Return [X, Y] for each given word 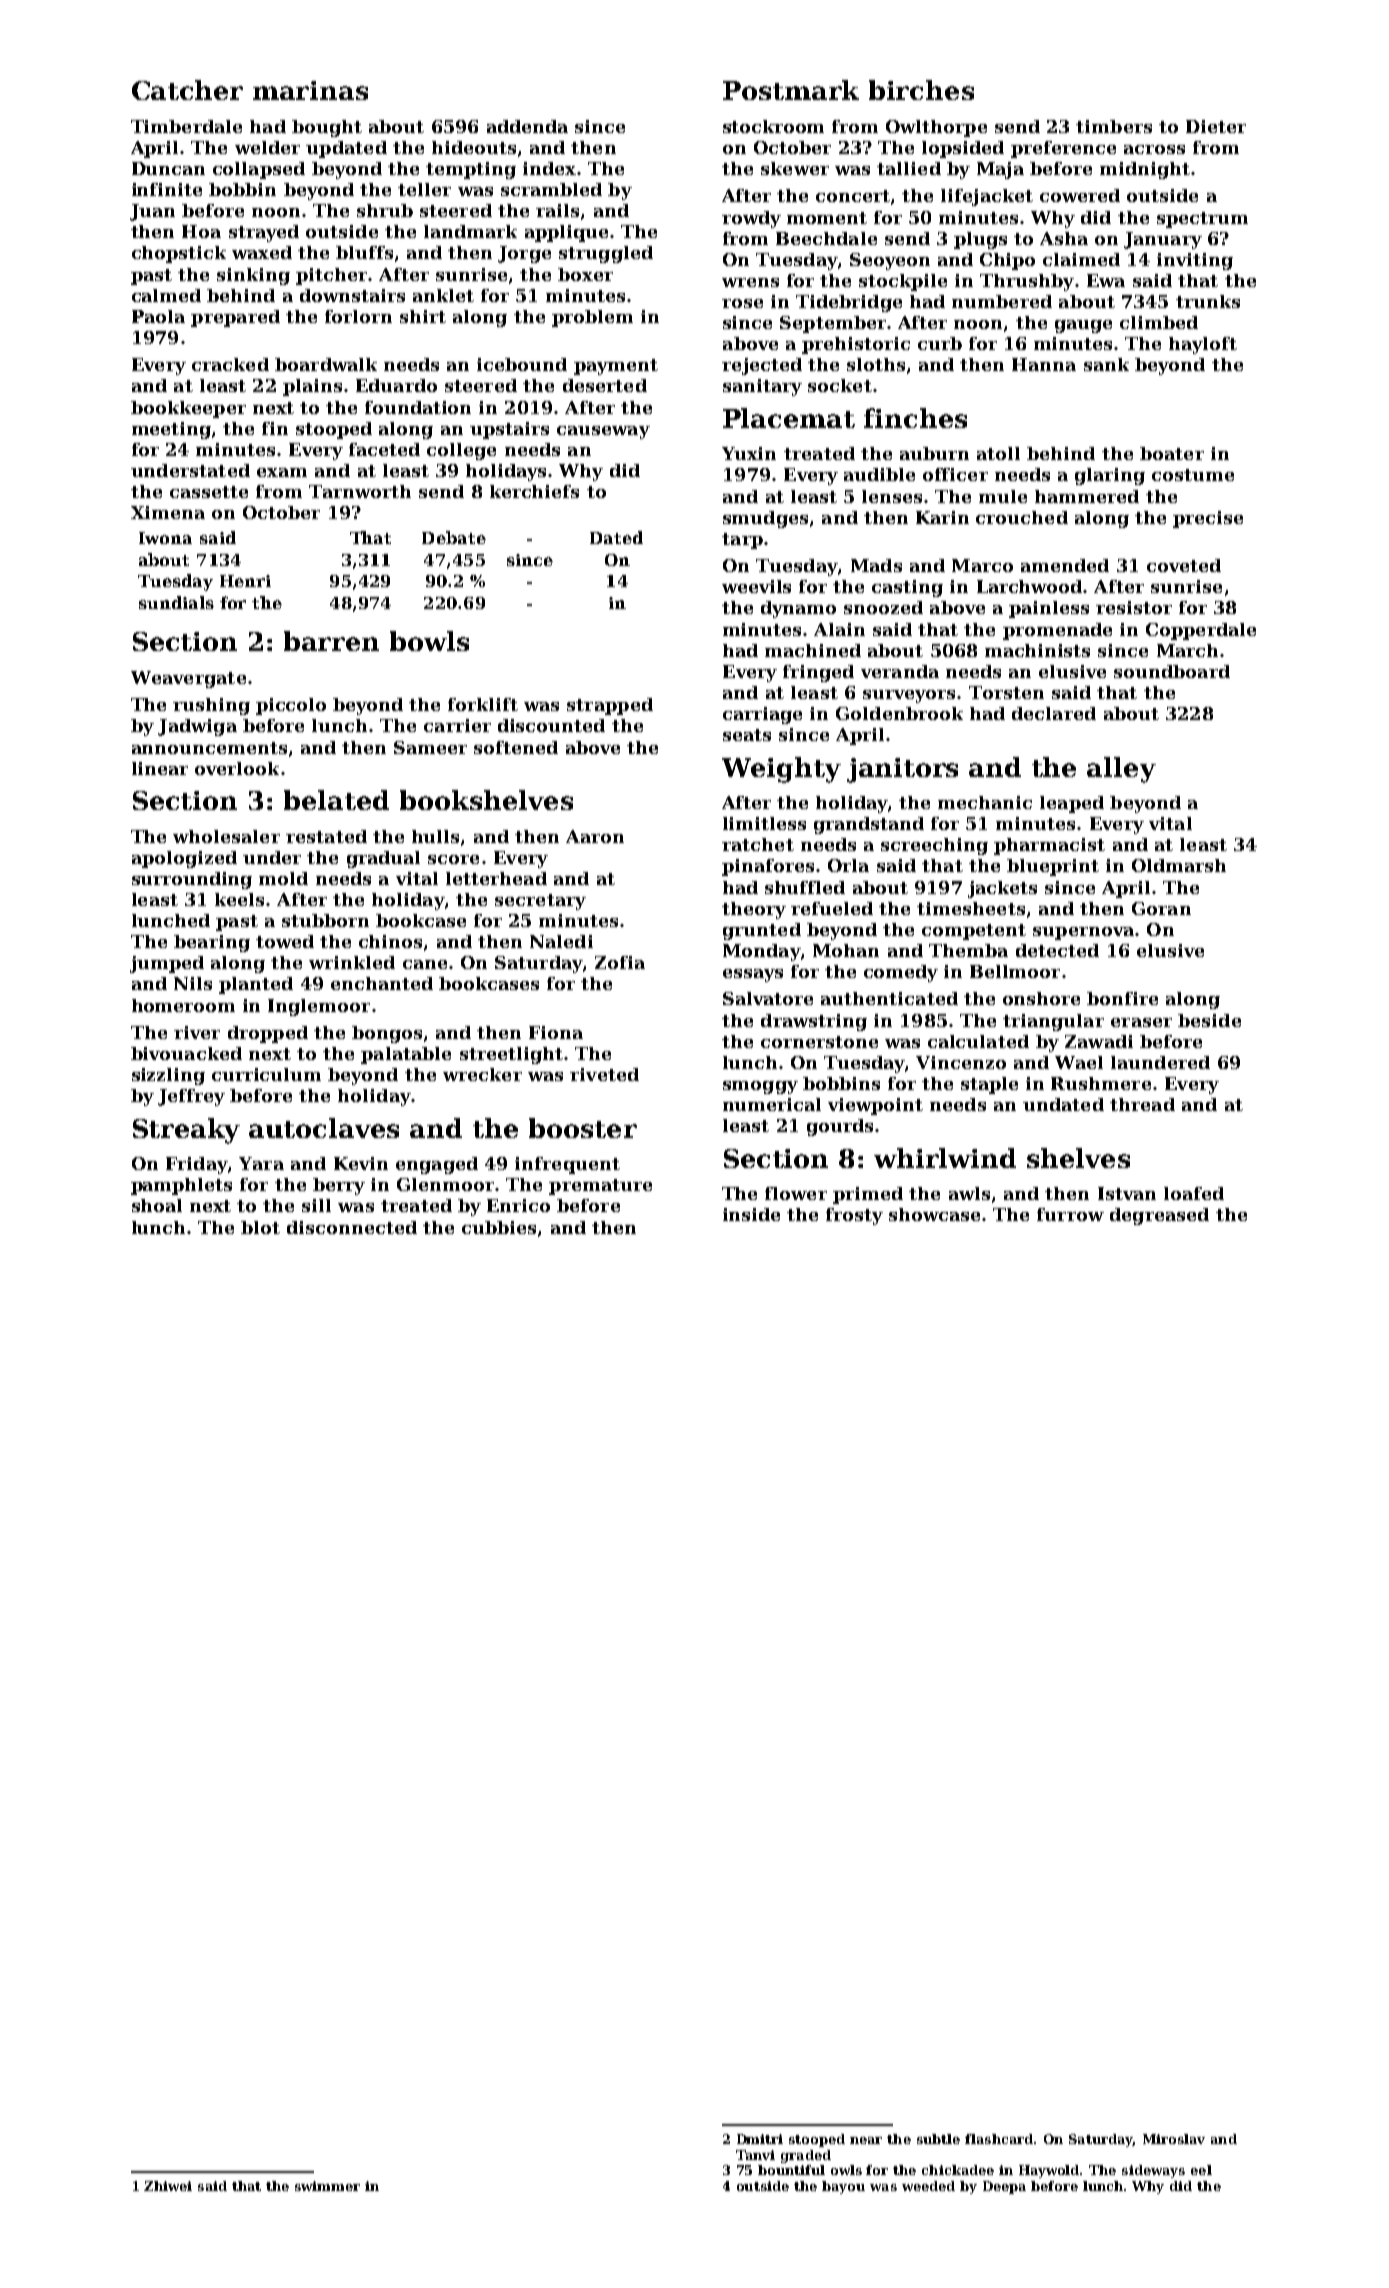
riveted [604, 1074]
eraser [1141, 1022]
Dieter [1216, 126]
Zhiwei [168, 2186]
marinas [310, 90]
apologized [184, 859]
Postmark [791, 90]
